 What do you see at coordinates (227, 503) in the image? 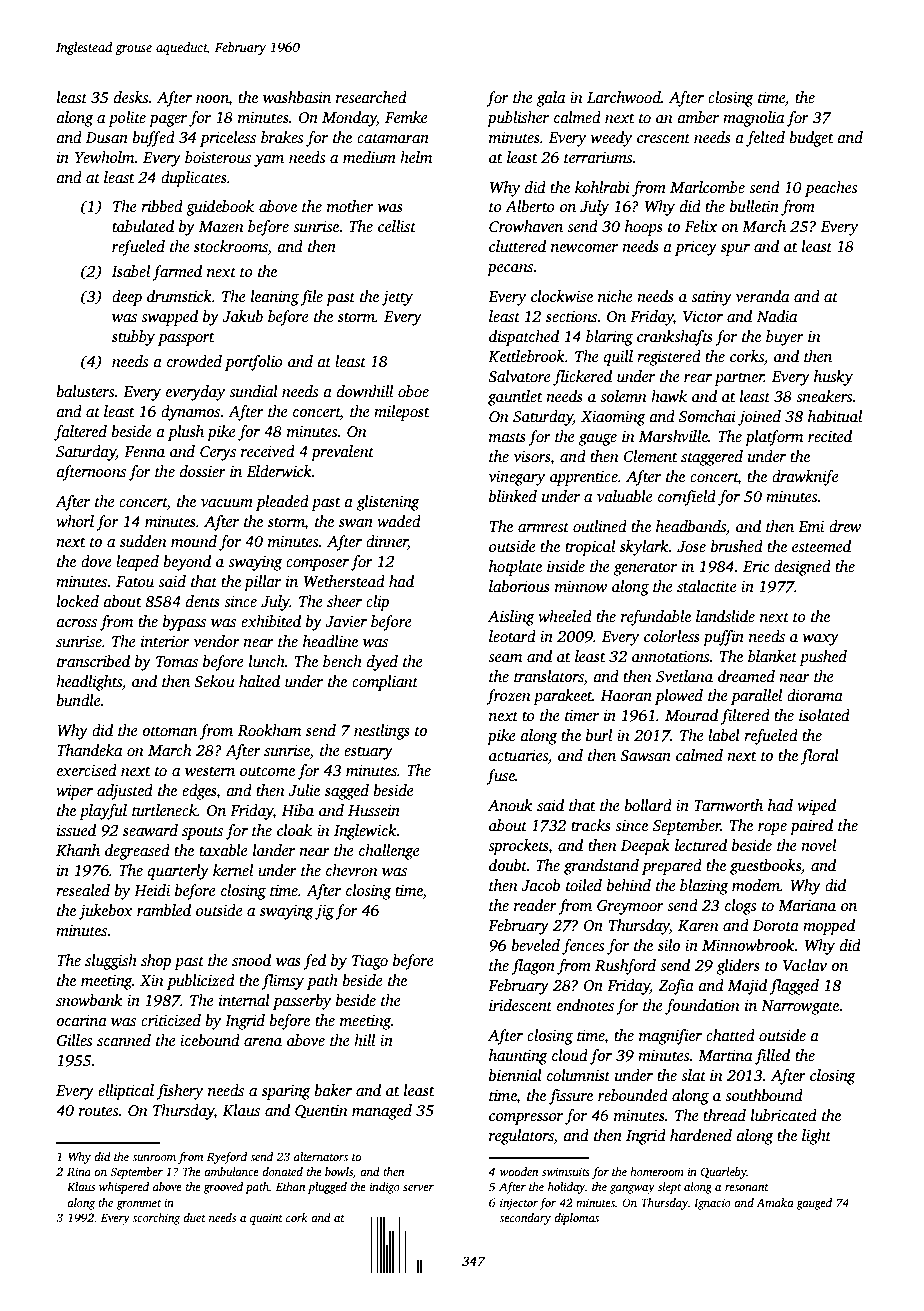
I see `vacuum` at bounding box center [227, 503].
